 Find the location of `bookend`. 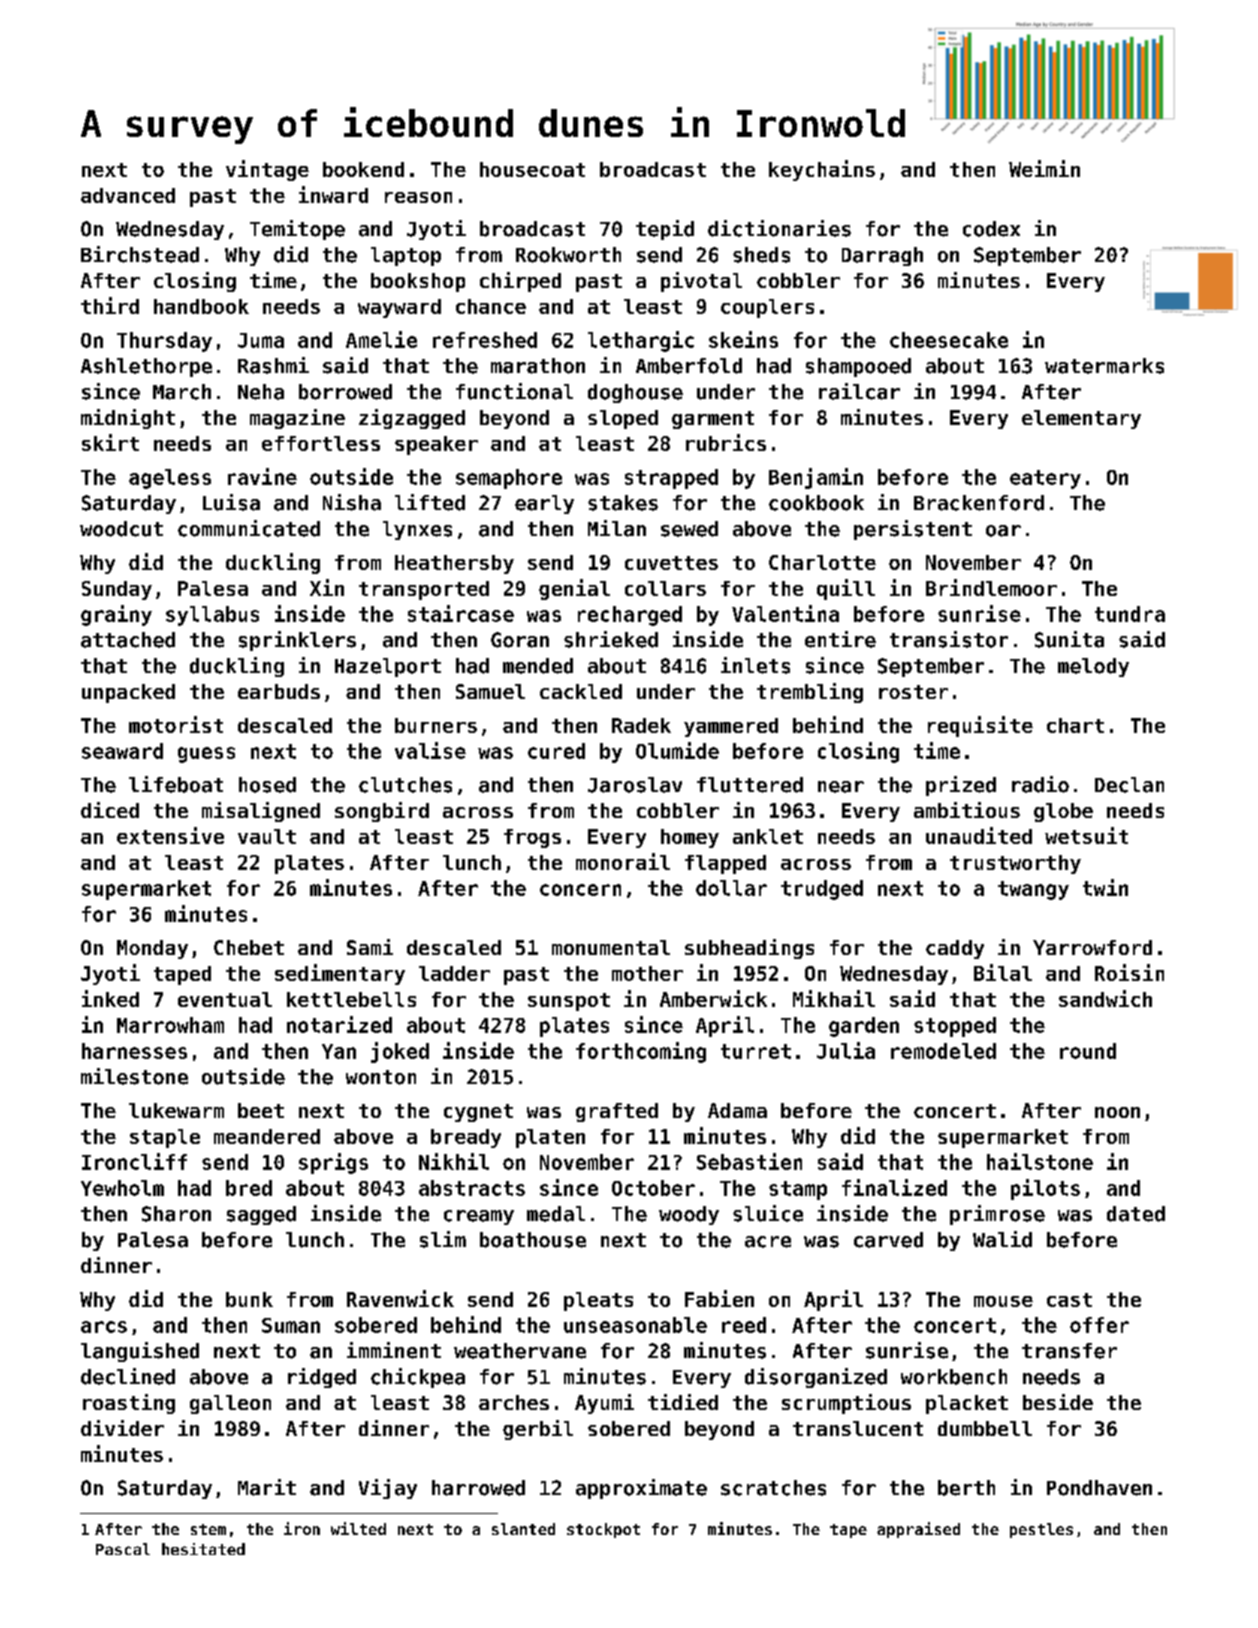

bookend is located at coordinates (363, 169).
